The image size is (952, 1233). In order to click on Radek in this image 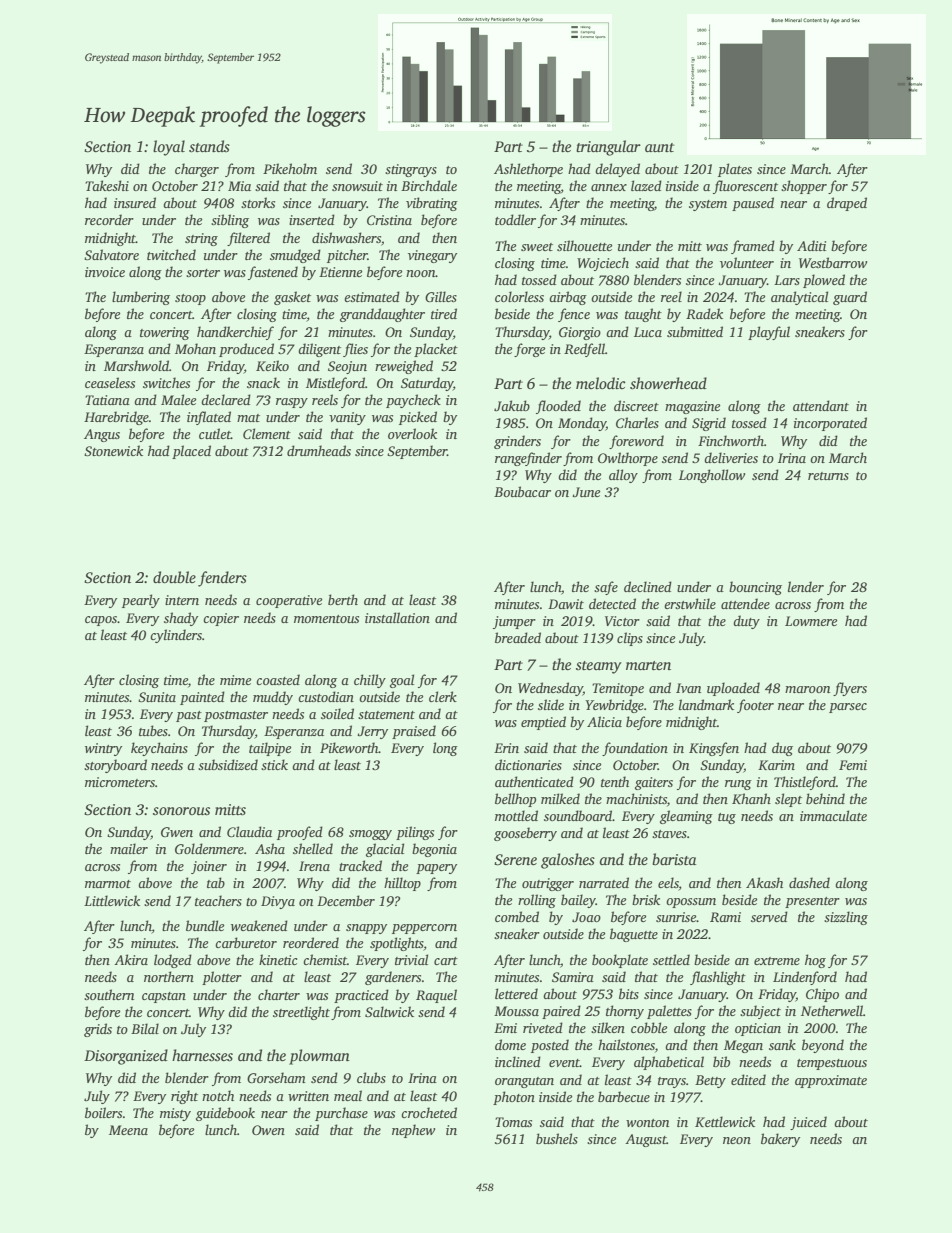, I will do `click(704, 313)`.
